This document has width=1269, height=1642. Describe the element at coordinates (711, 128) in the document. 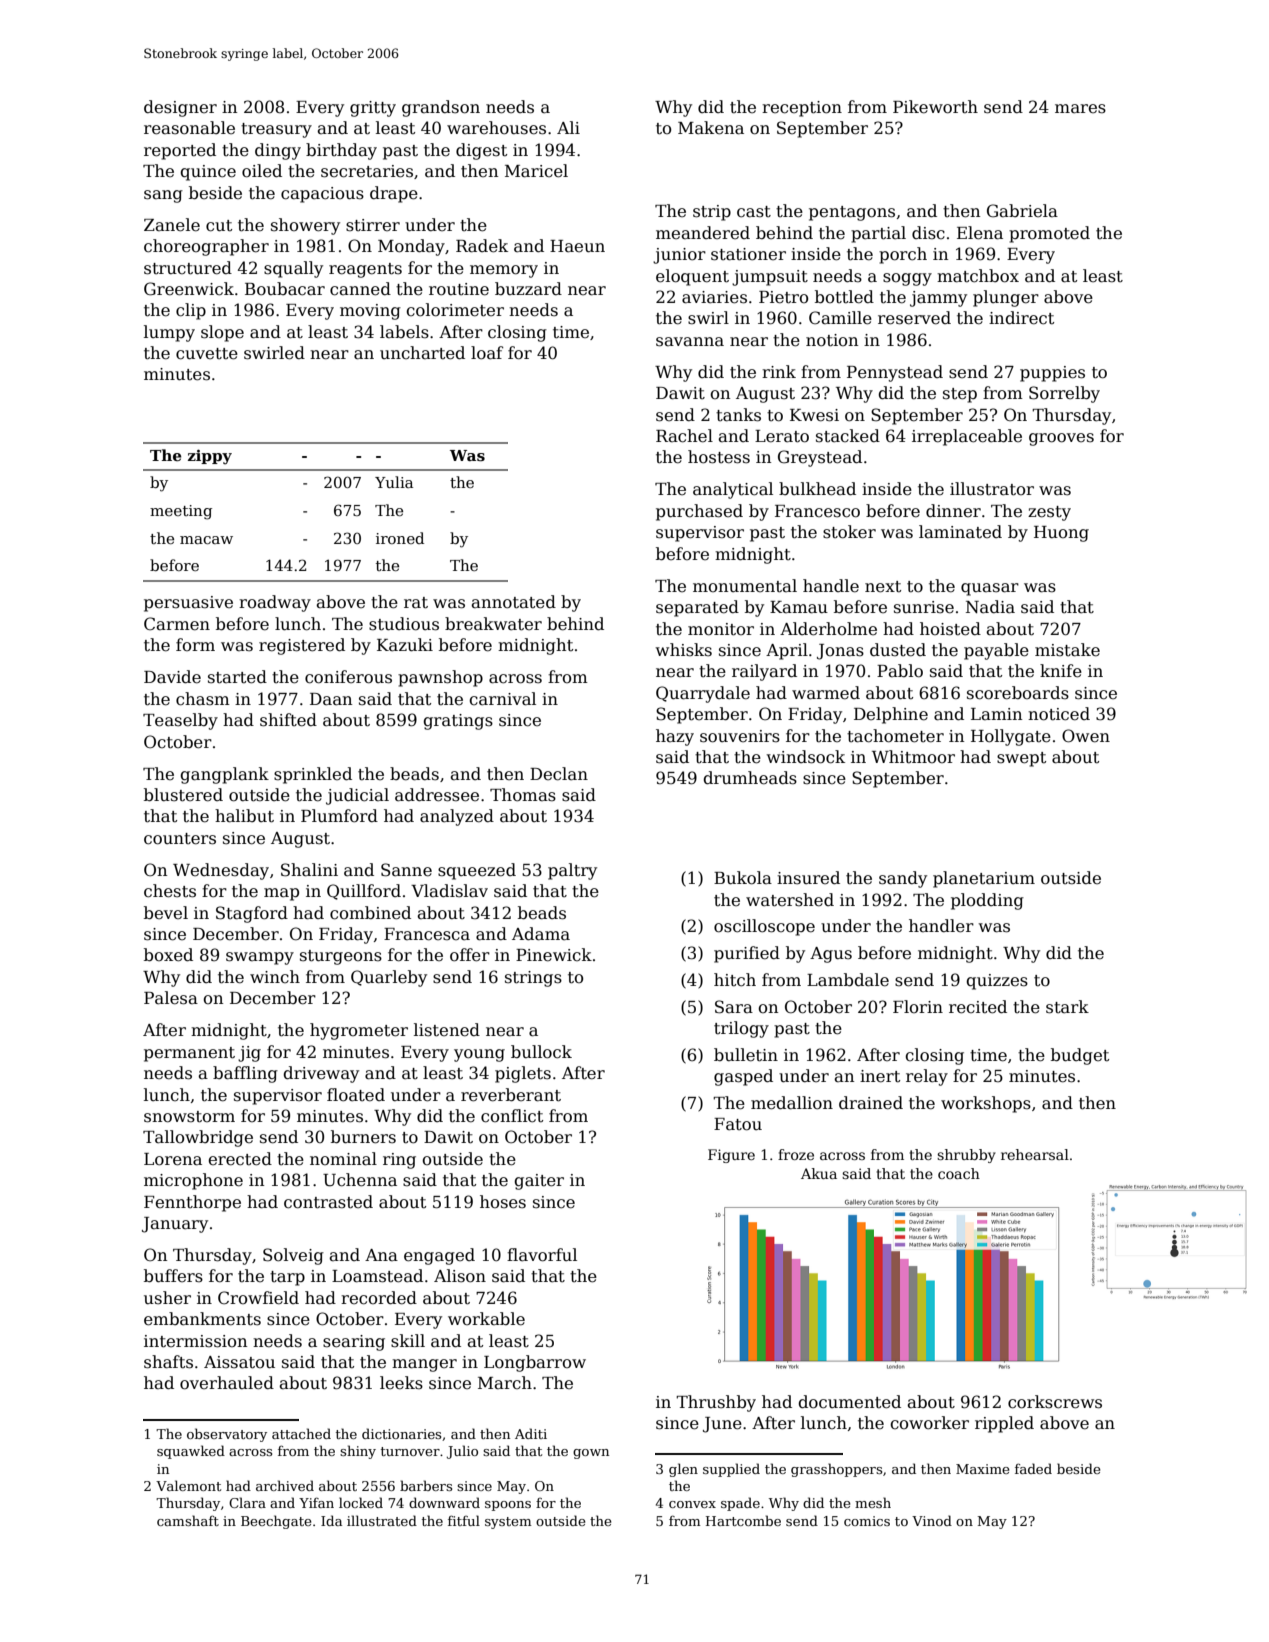

I see `Makena` at that location.
